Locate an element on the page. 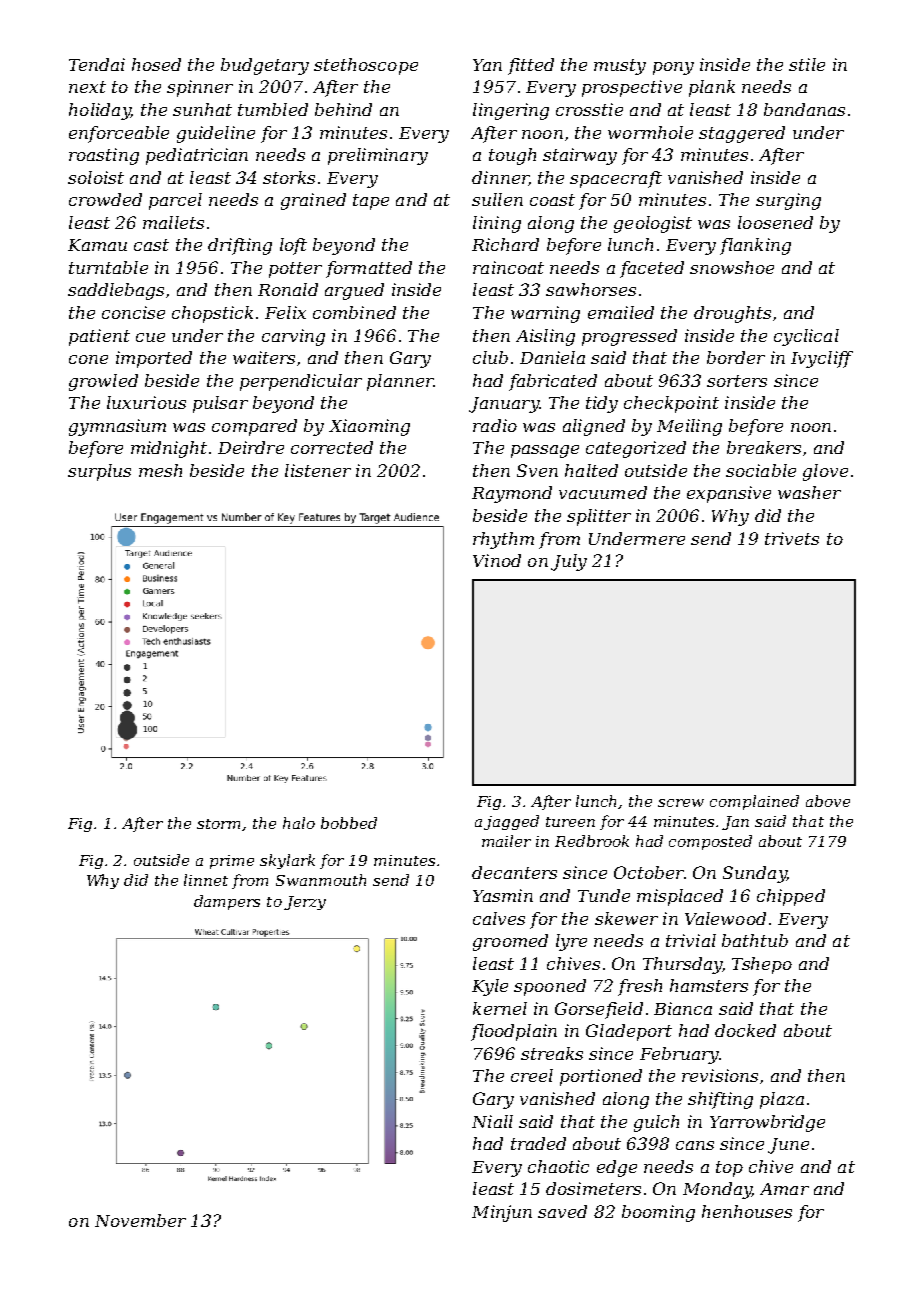 The width and height of the image is (924, 1308). budgetary is located at coordinates (265, 66).
